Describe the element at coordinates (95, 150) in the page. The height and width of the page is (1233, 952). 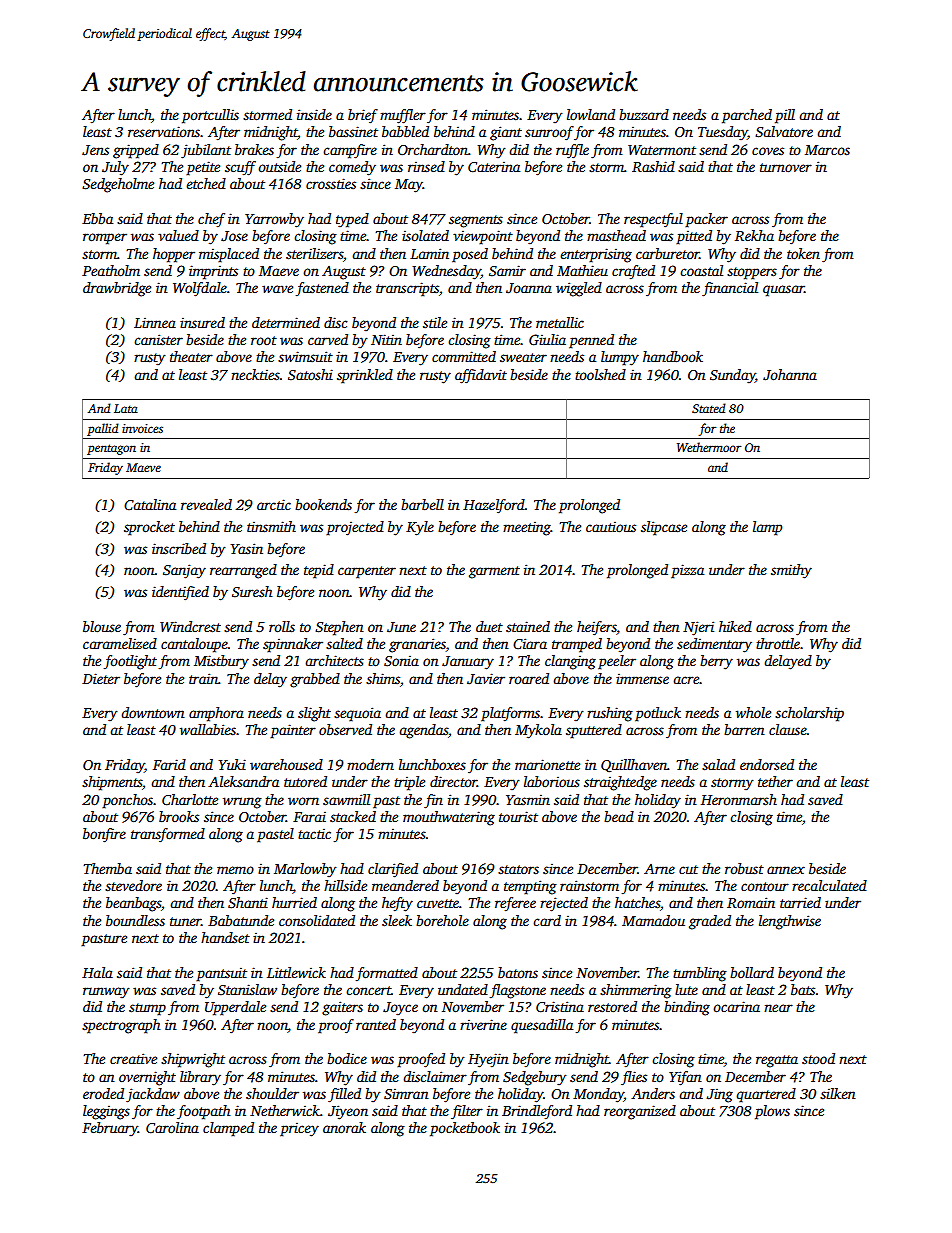
I see `Jens` at that location.
